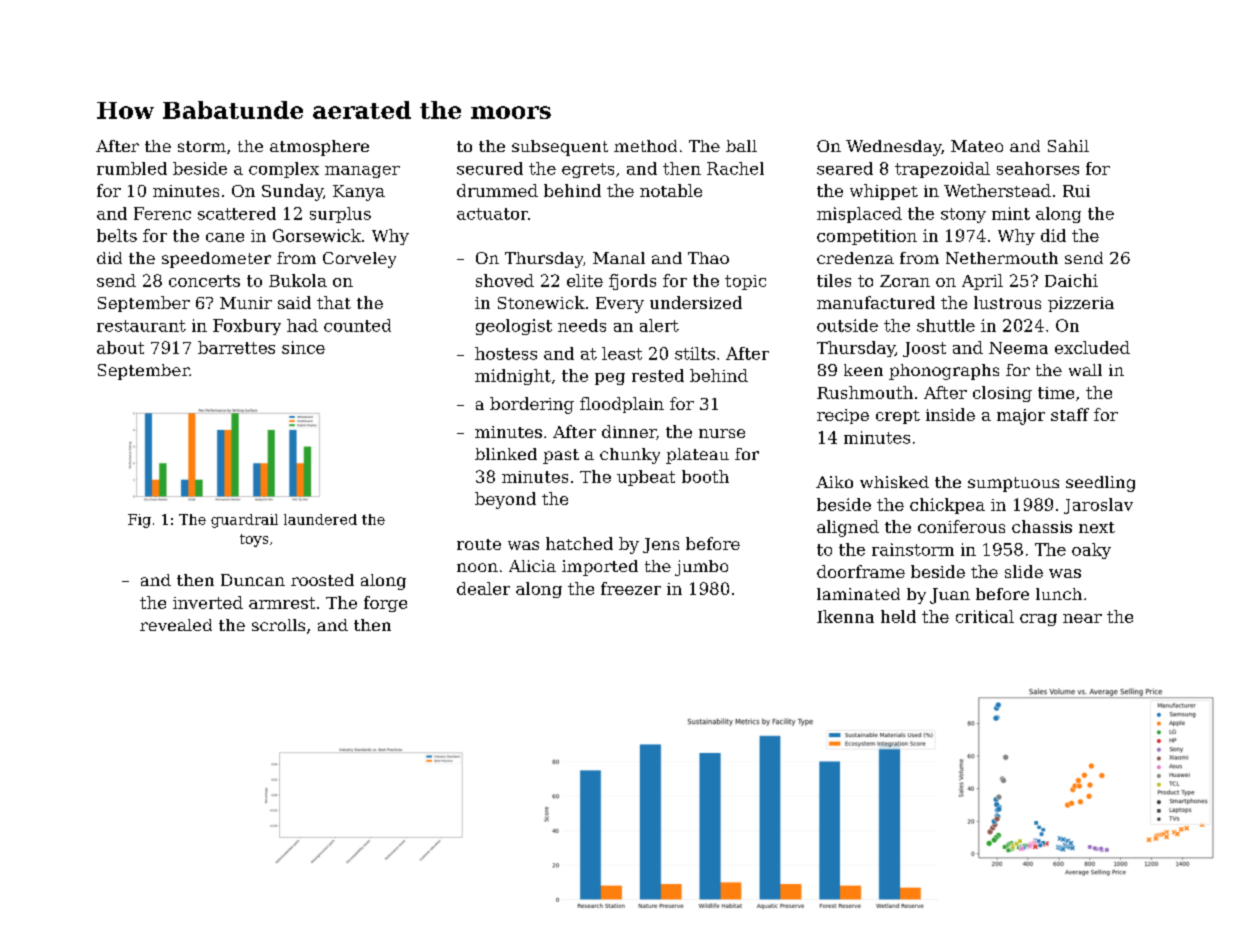 Image resolution: width=1233 pixels, height=952 pixels. What do you see at coordinates (176, 625) in the screenshot?
I see `revealed` at bounding box center [176, 625].
